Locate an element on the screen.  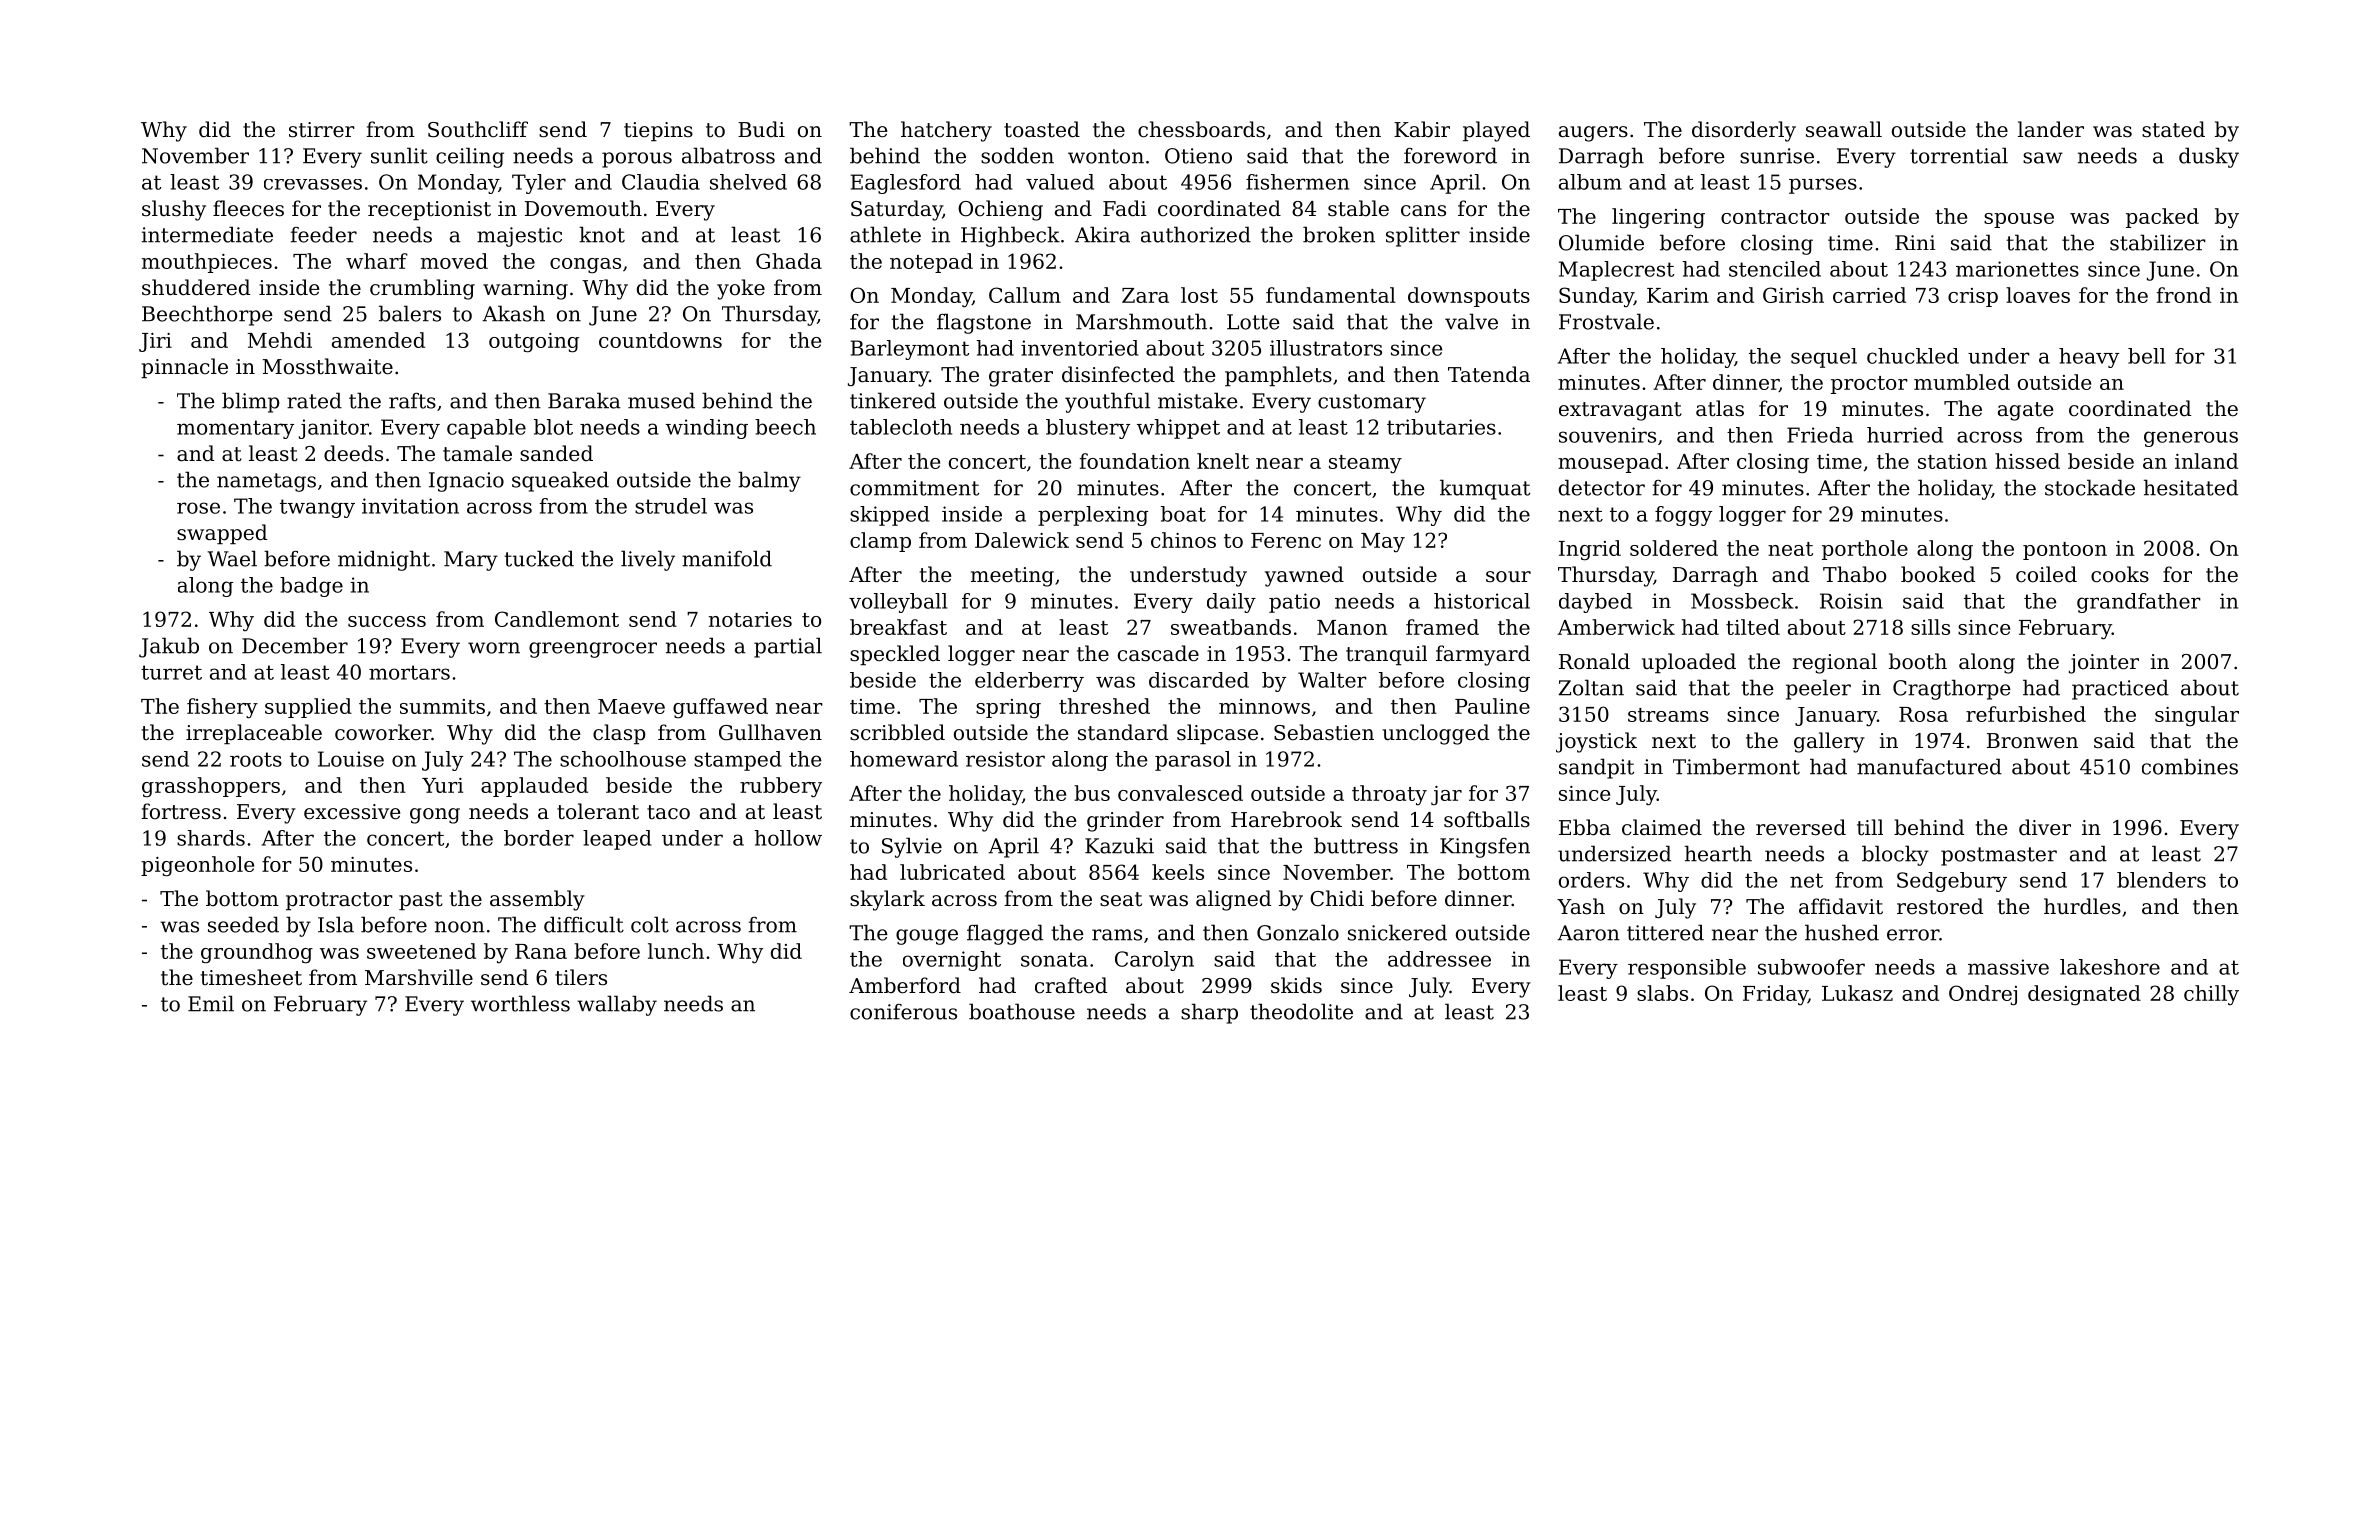
mouthpieces is located at coordinates (207, 263).
